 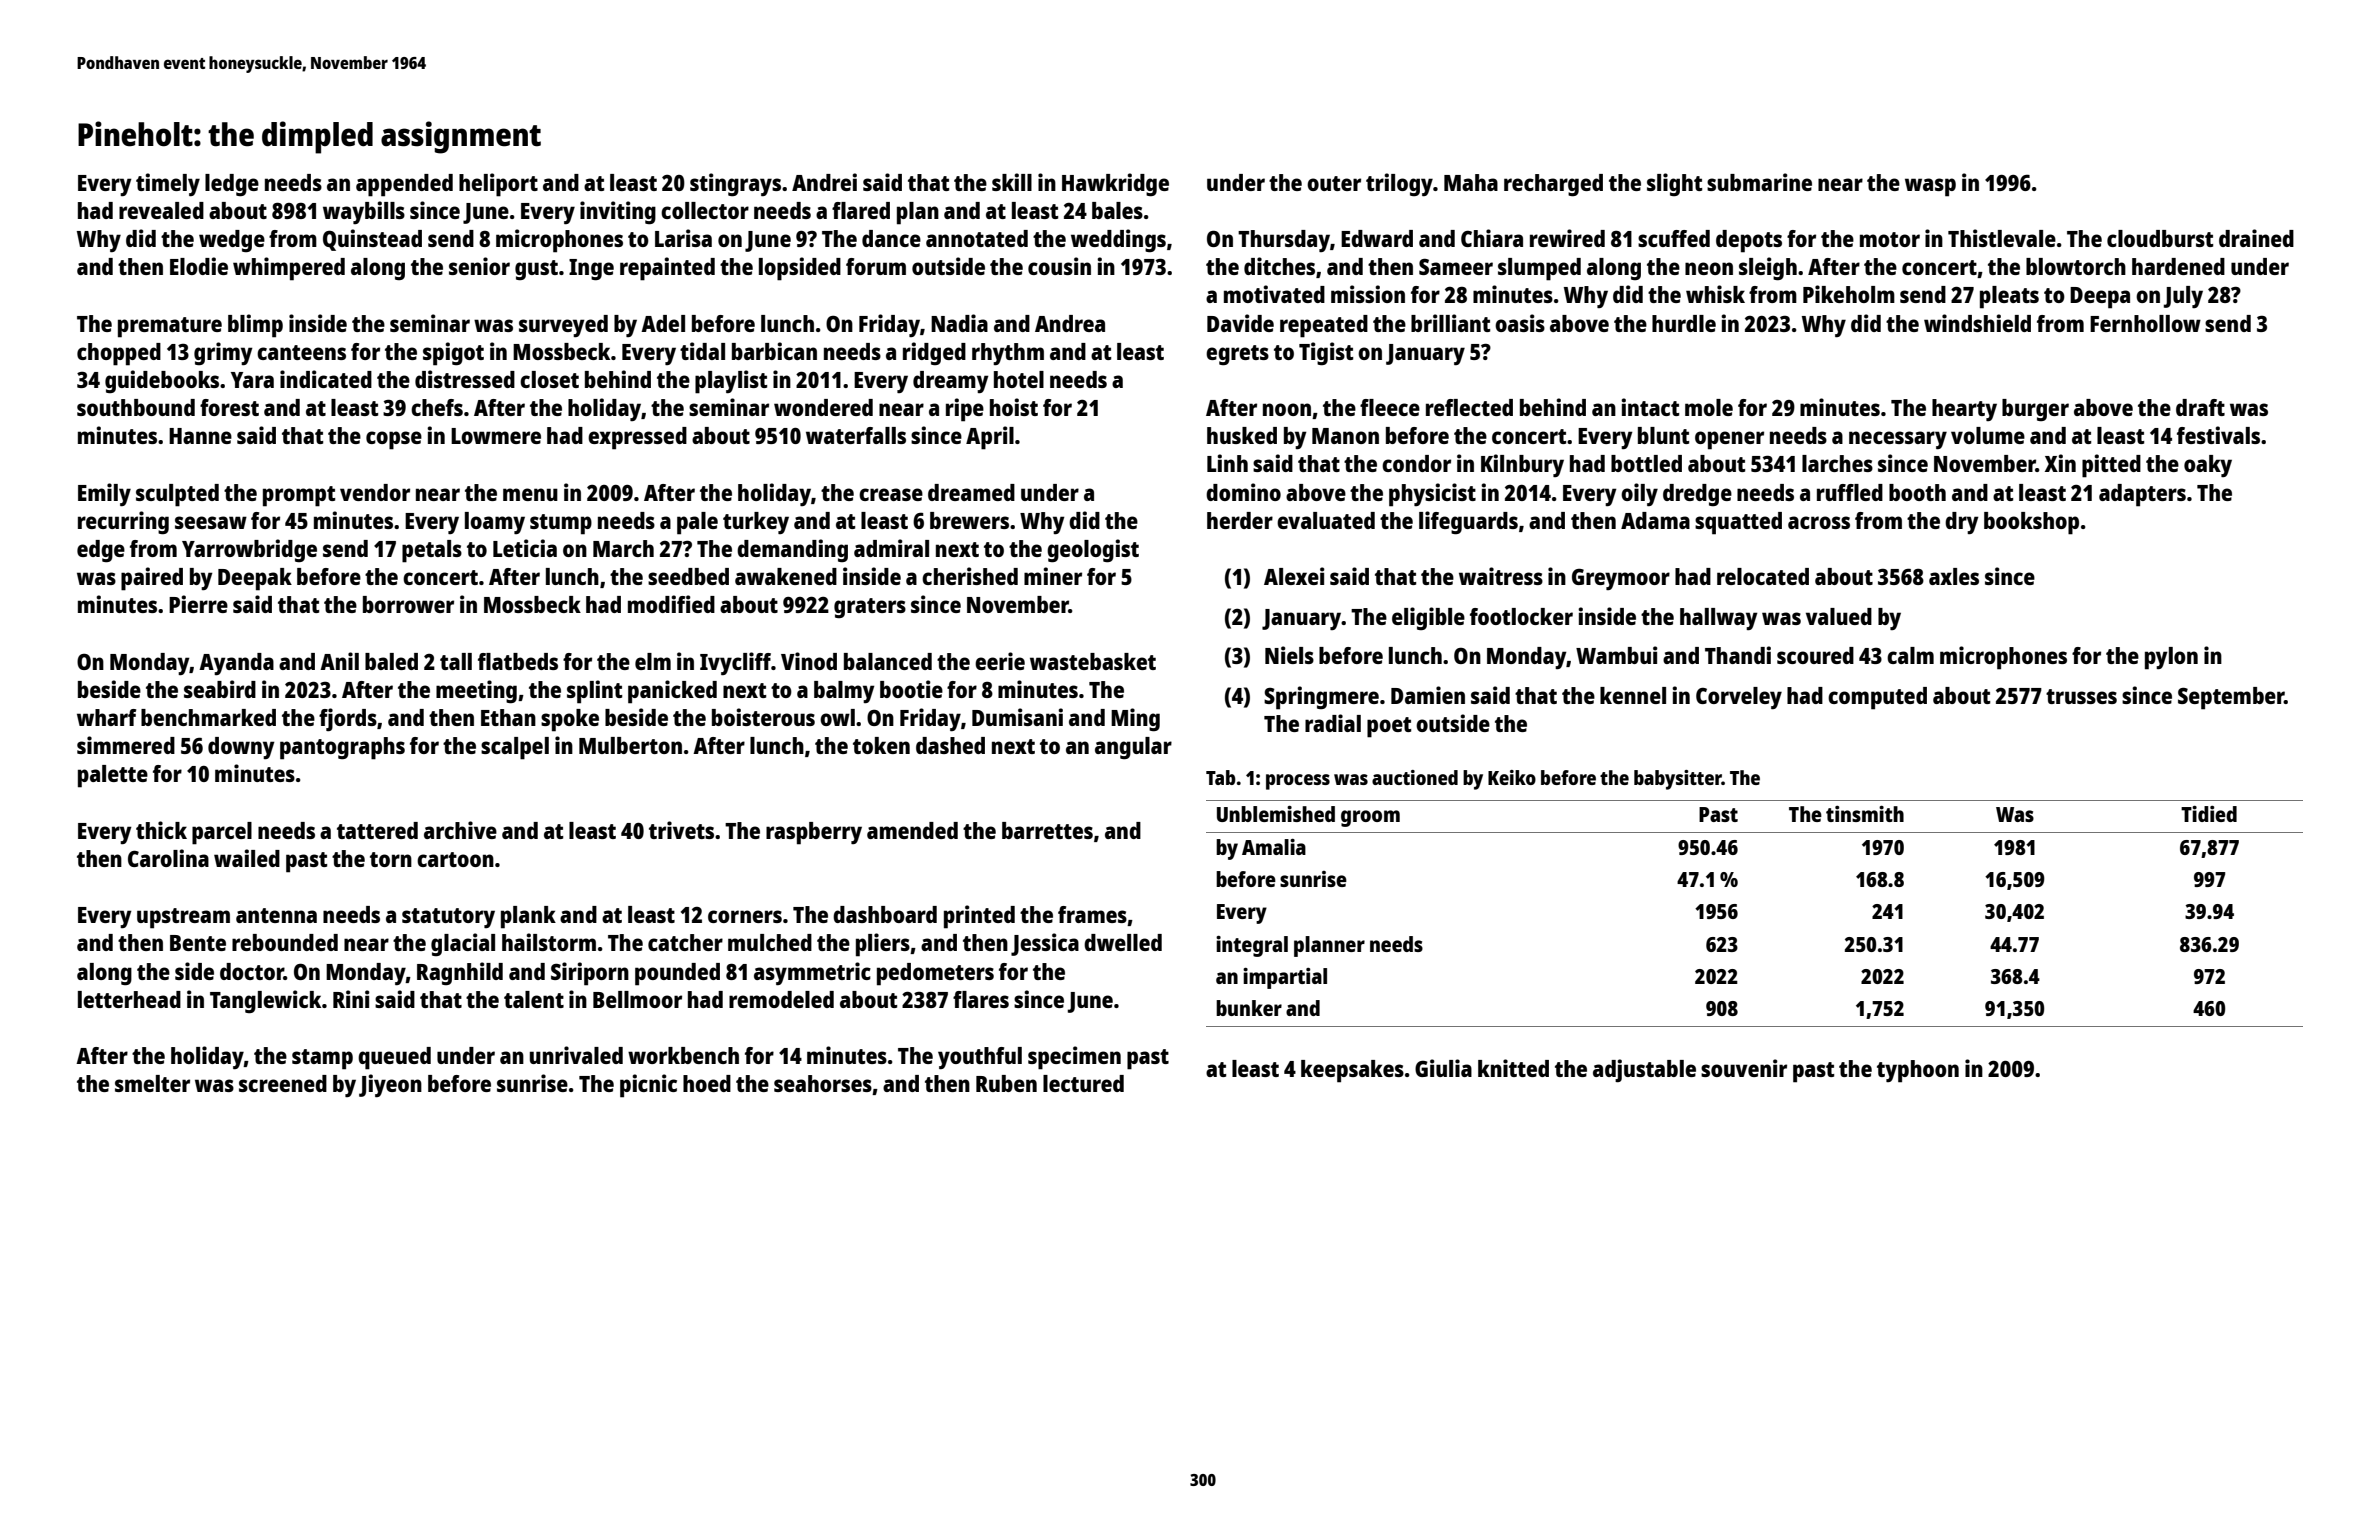 I want to click on September, so click(x=2231, y=698).
